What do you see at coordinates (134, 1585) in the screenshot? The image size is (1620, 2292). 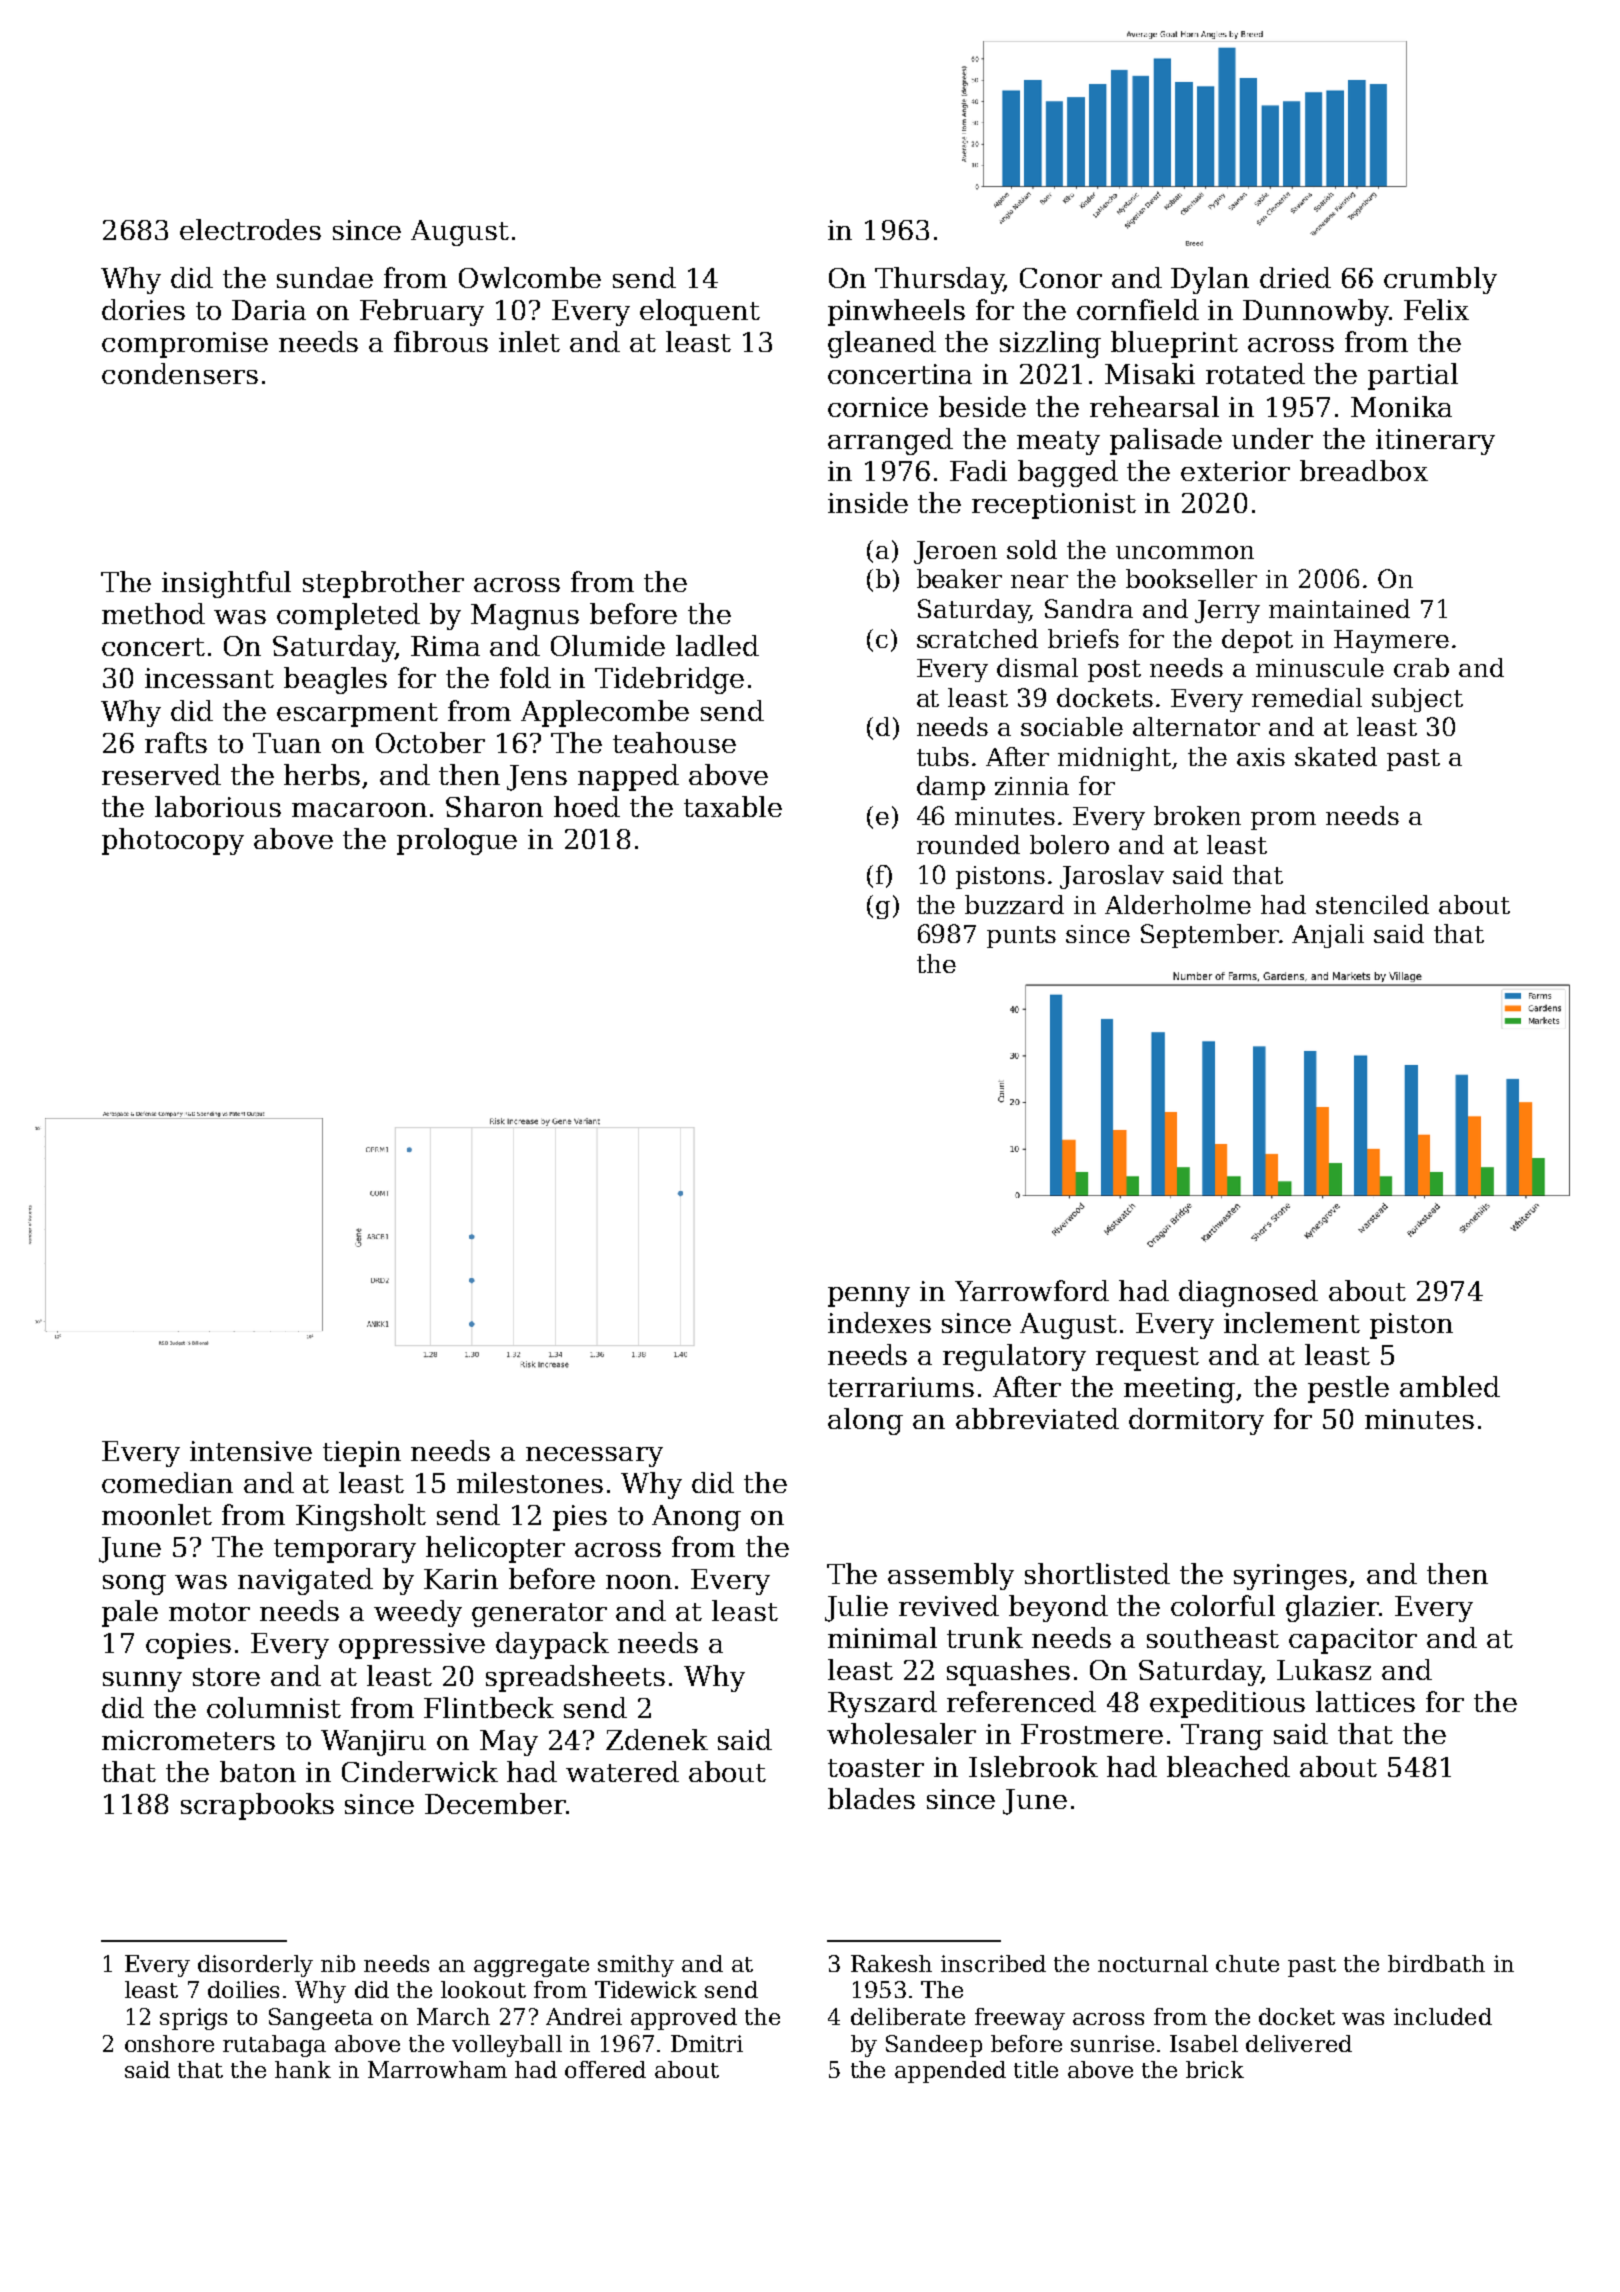 I see `song` at bounding box center [134, 1585].
